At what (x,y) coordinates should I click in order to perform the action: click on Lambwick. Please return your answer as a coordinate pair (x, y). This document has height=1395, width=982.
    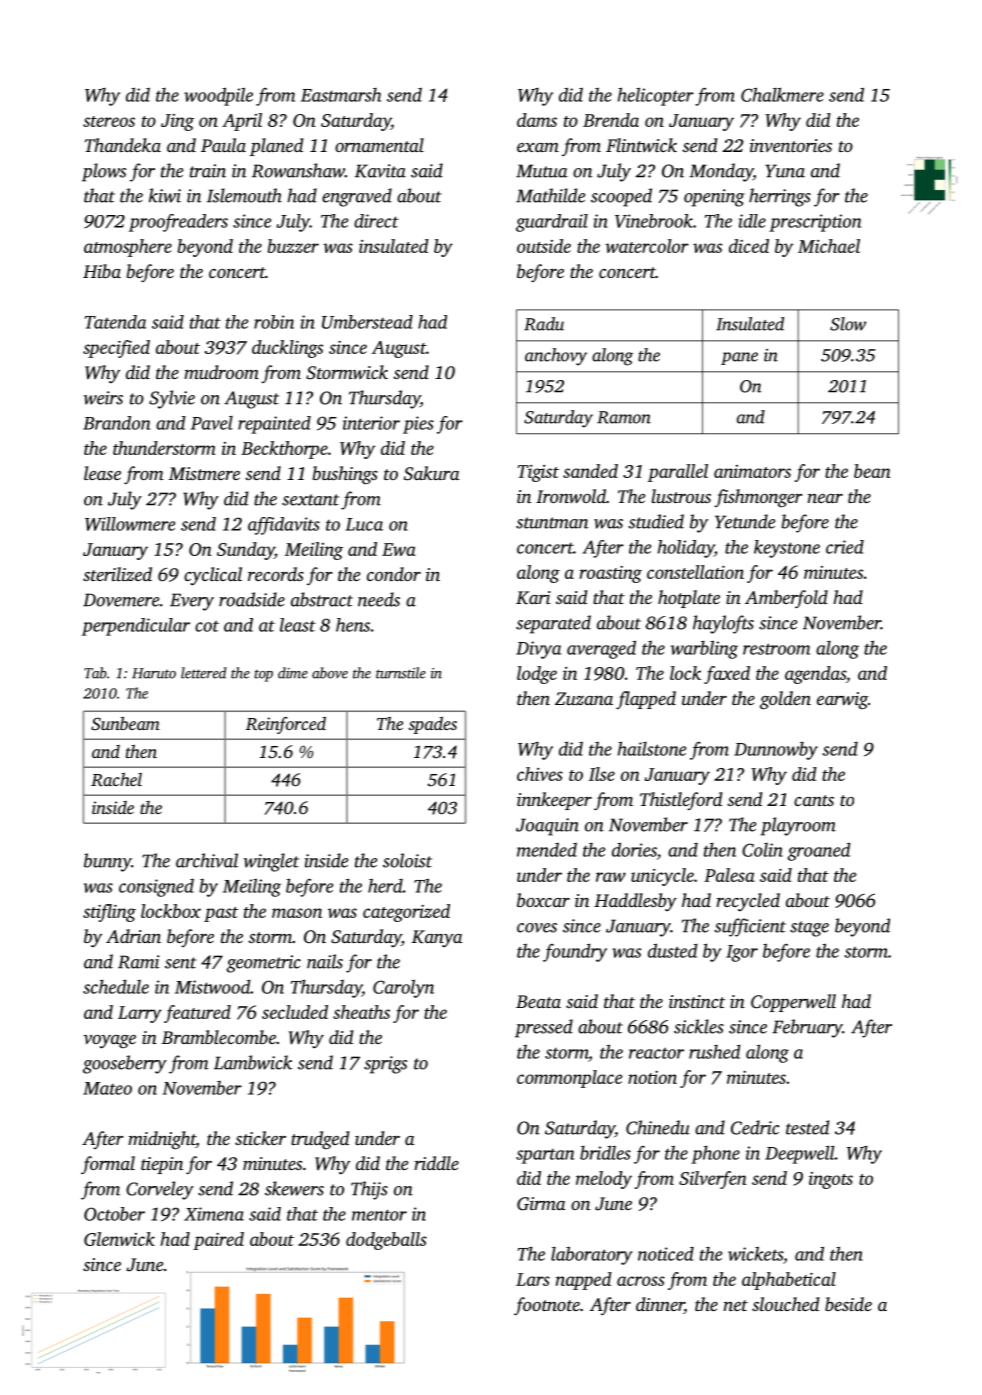
    Looking at the image, I should click on (253, 1062).
